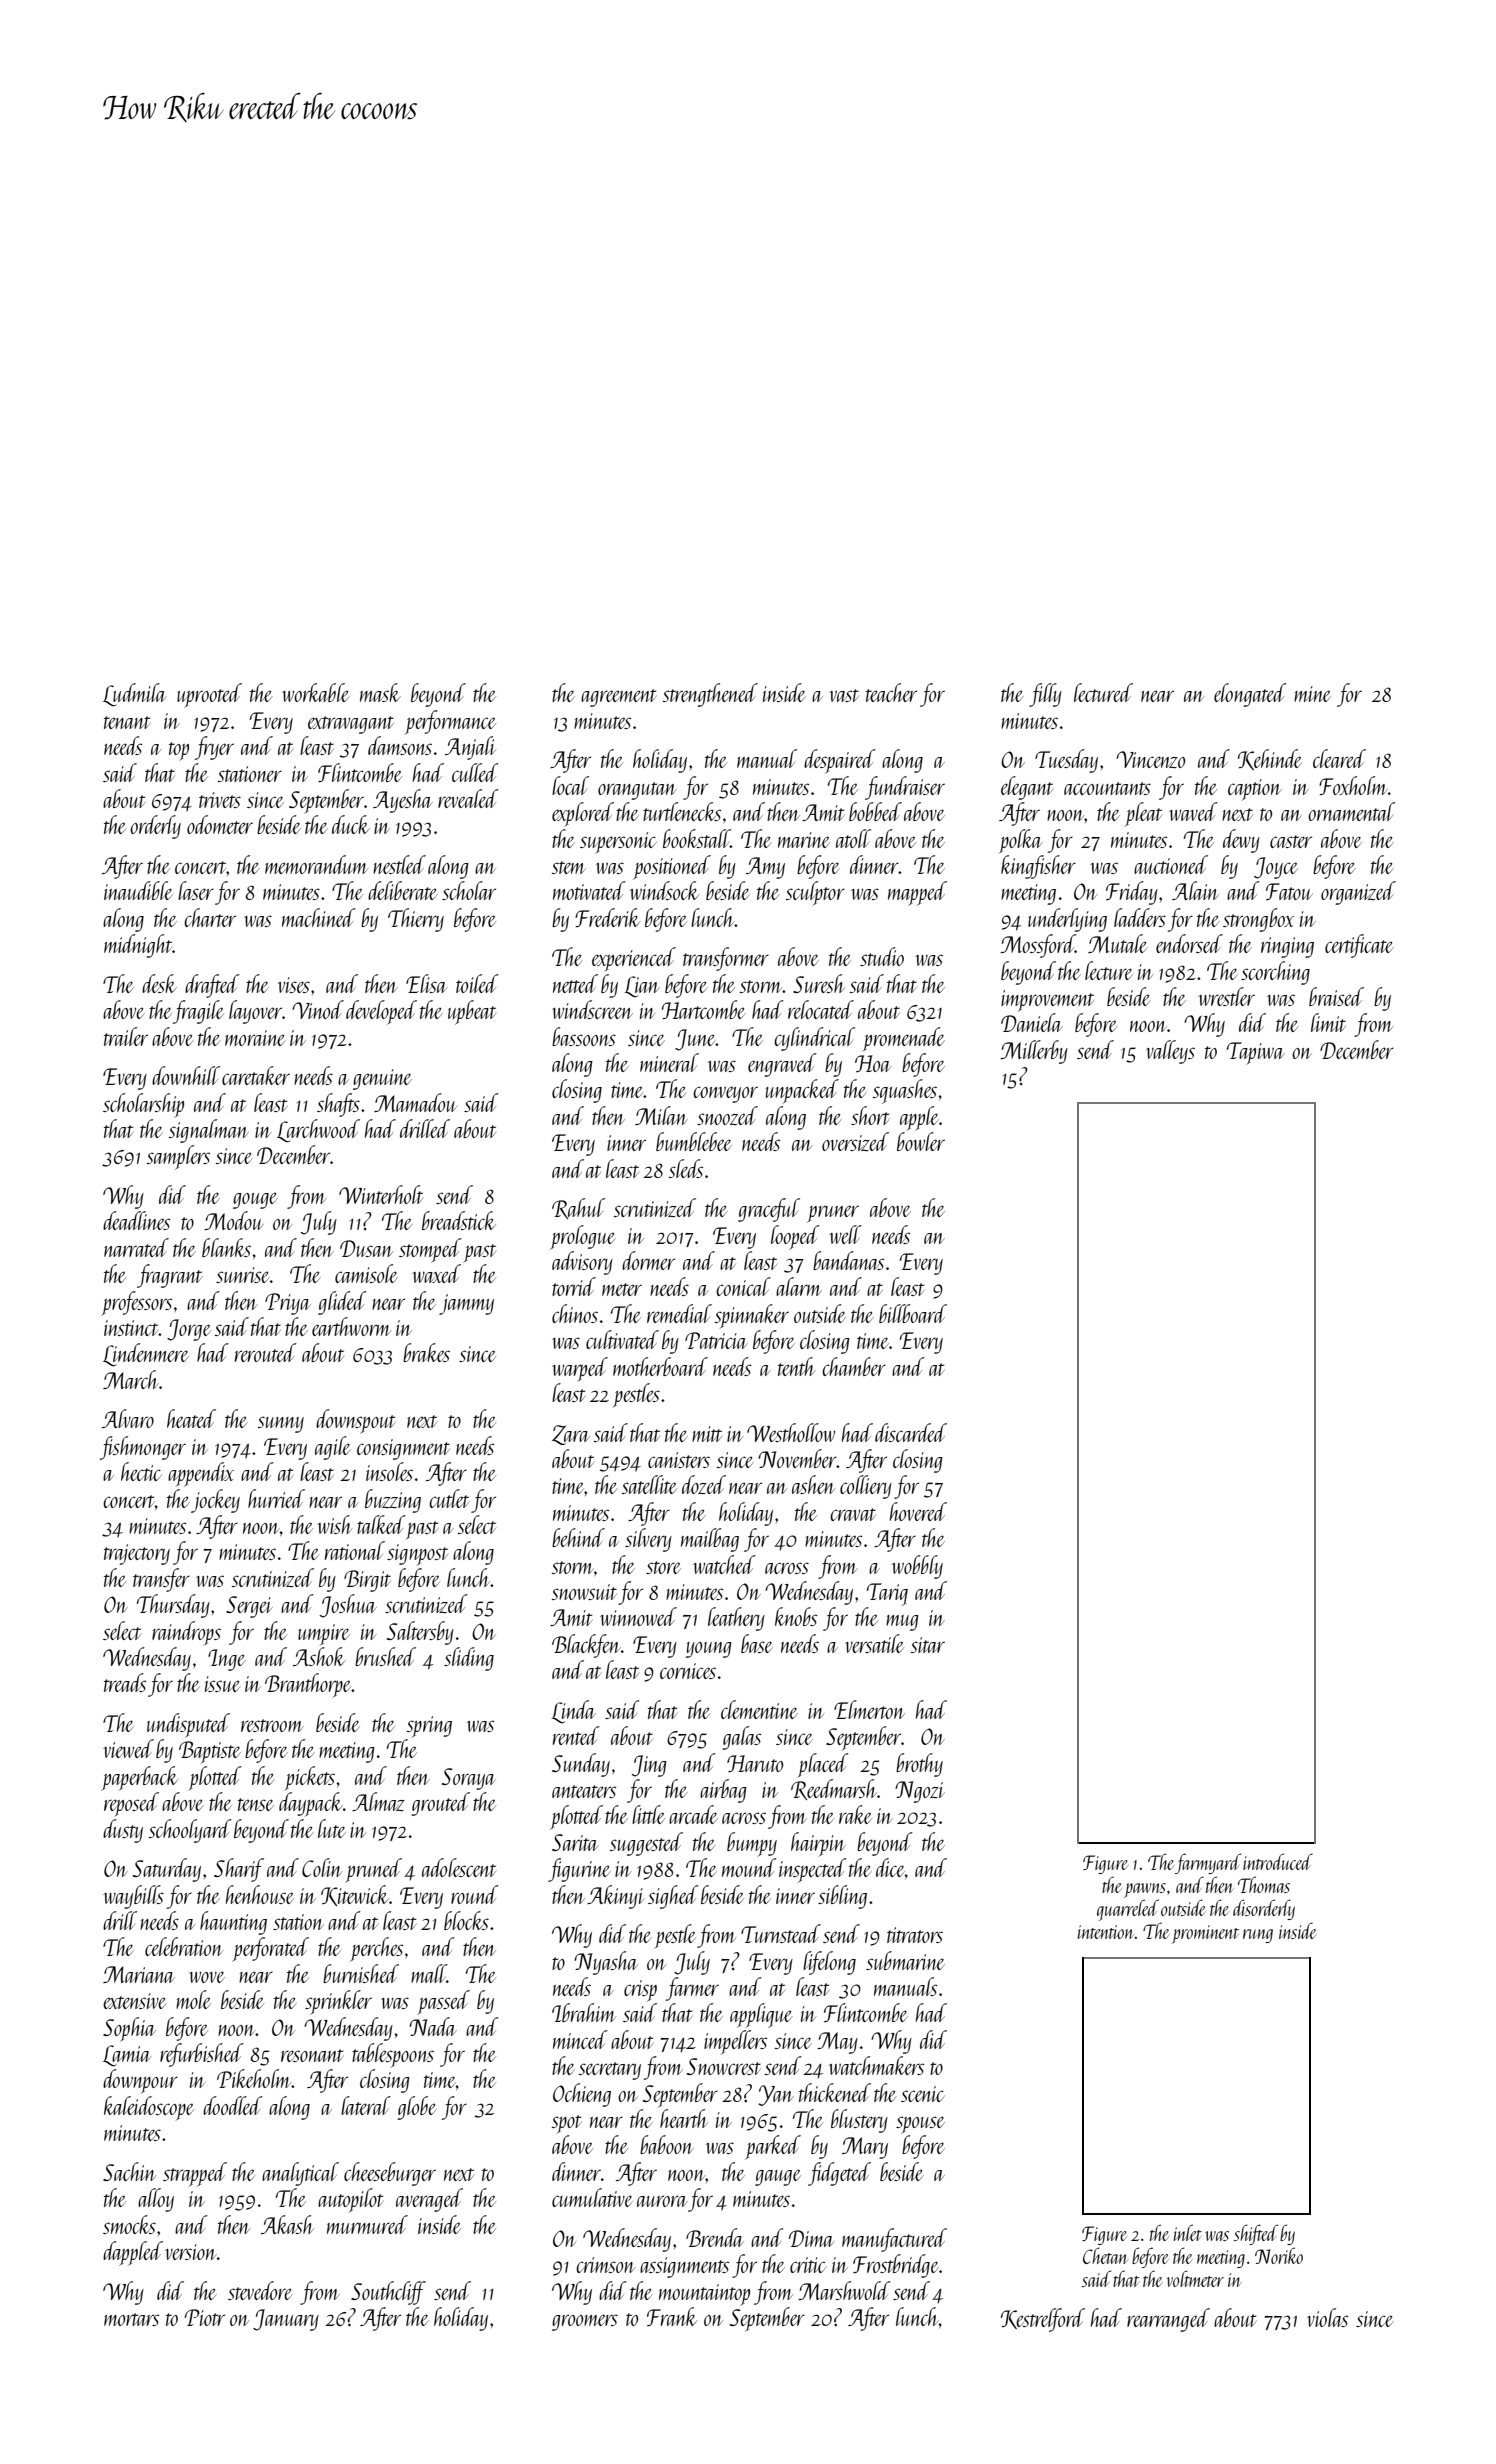  I want to click on workable, so click(316, 692).
